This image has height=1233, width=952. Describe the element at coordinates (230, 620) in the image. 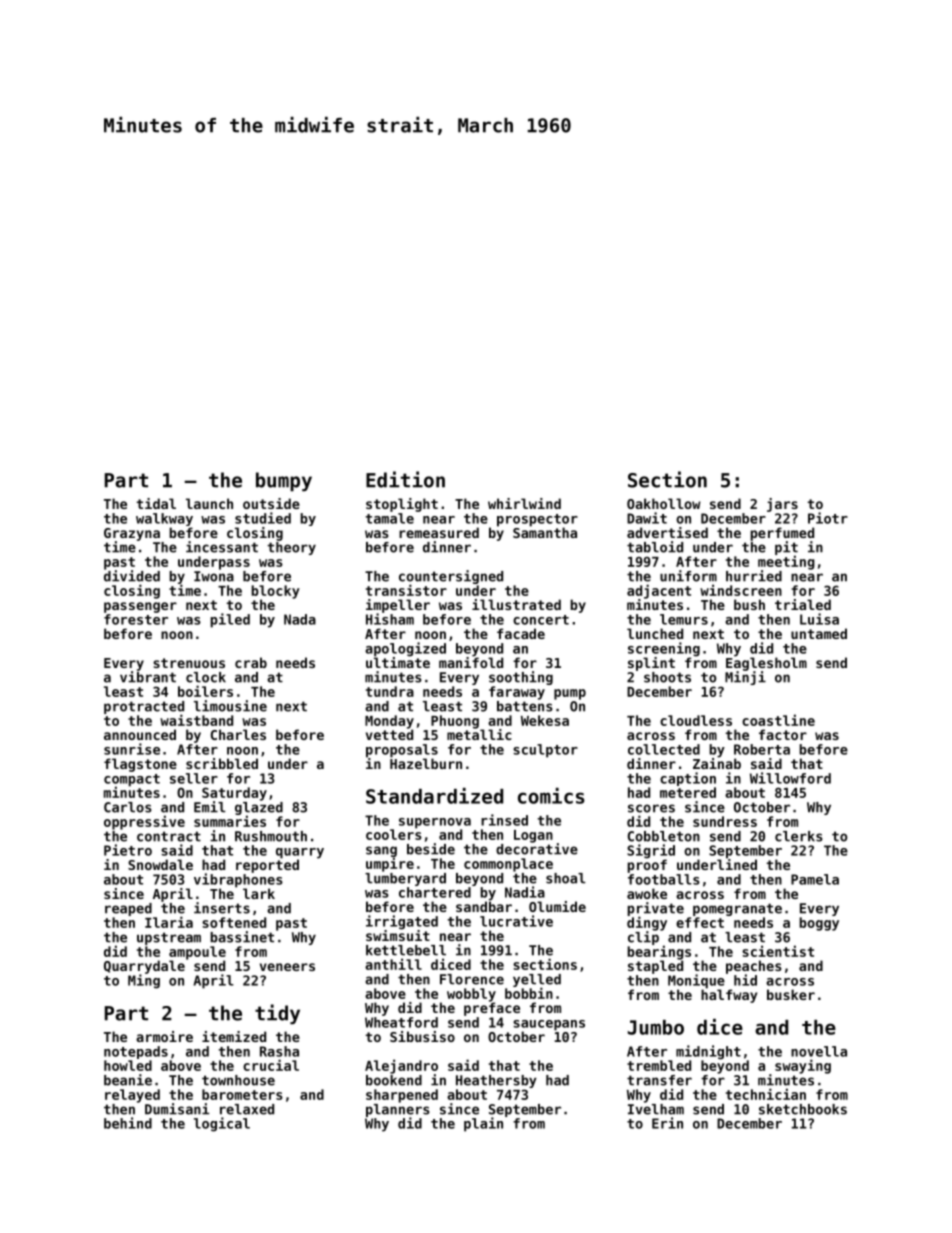

I see `piled` at that location.
